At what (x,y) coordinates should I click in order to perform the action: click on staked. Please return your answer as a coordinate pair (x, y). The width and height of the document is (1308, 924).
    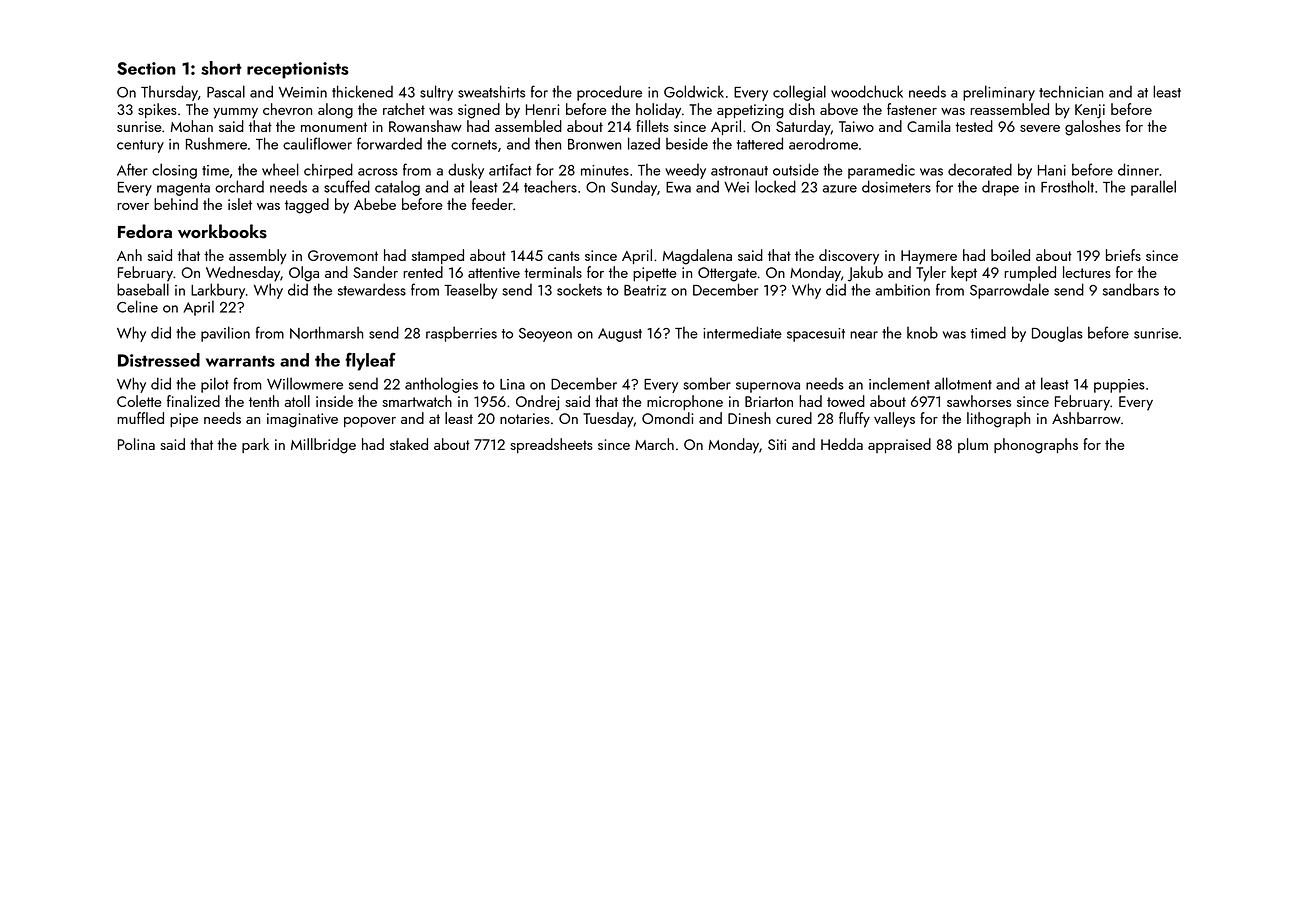
    Looking at the image, I should click on (409, 444).
